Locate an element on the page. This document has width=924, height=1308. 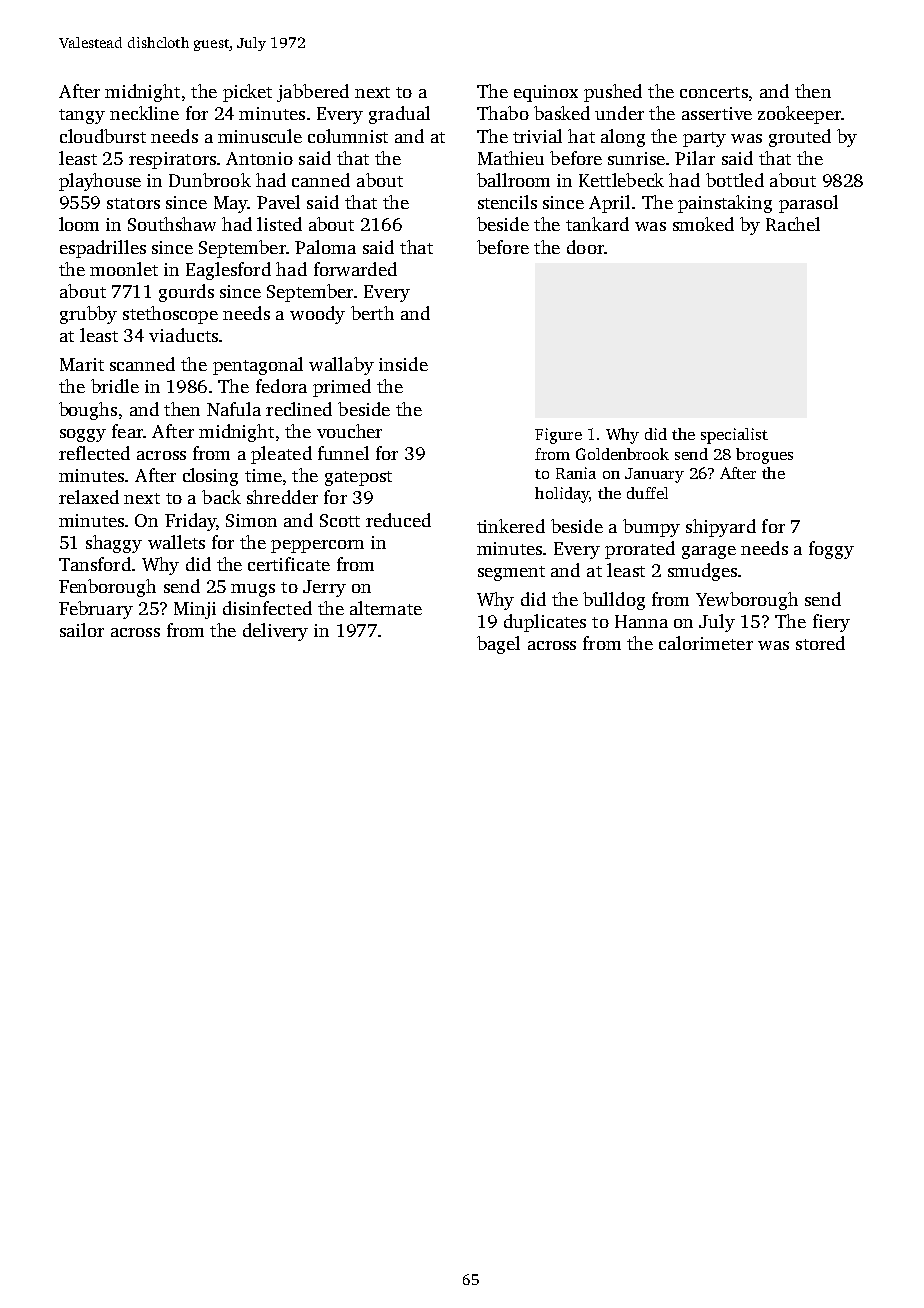
pushed is located at coordinates (613, 93).
